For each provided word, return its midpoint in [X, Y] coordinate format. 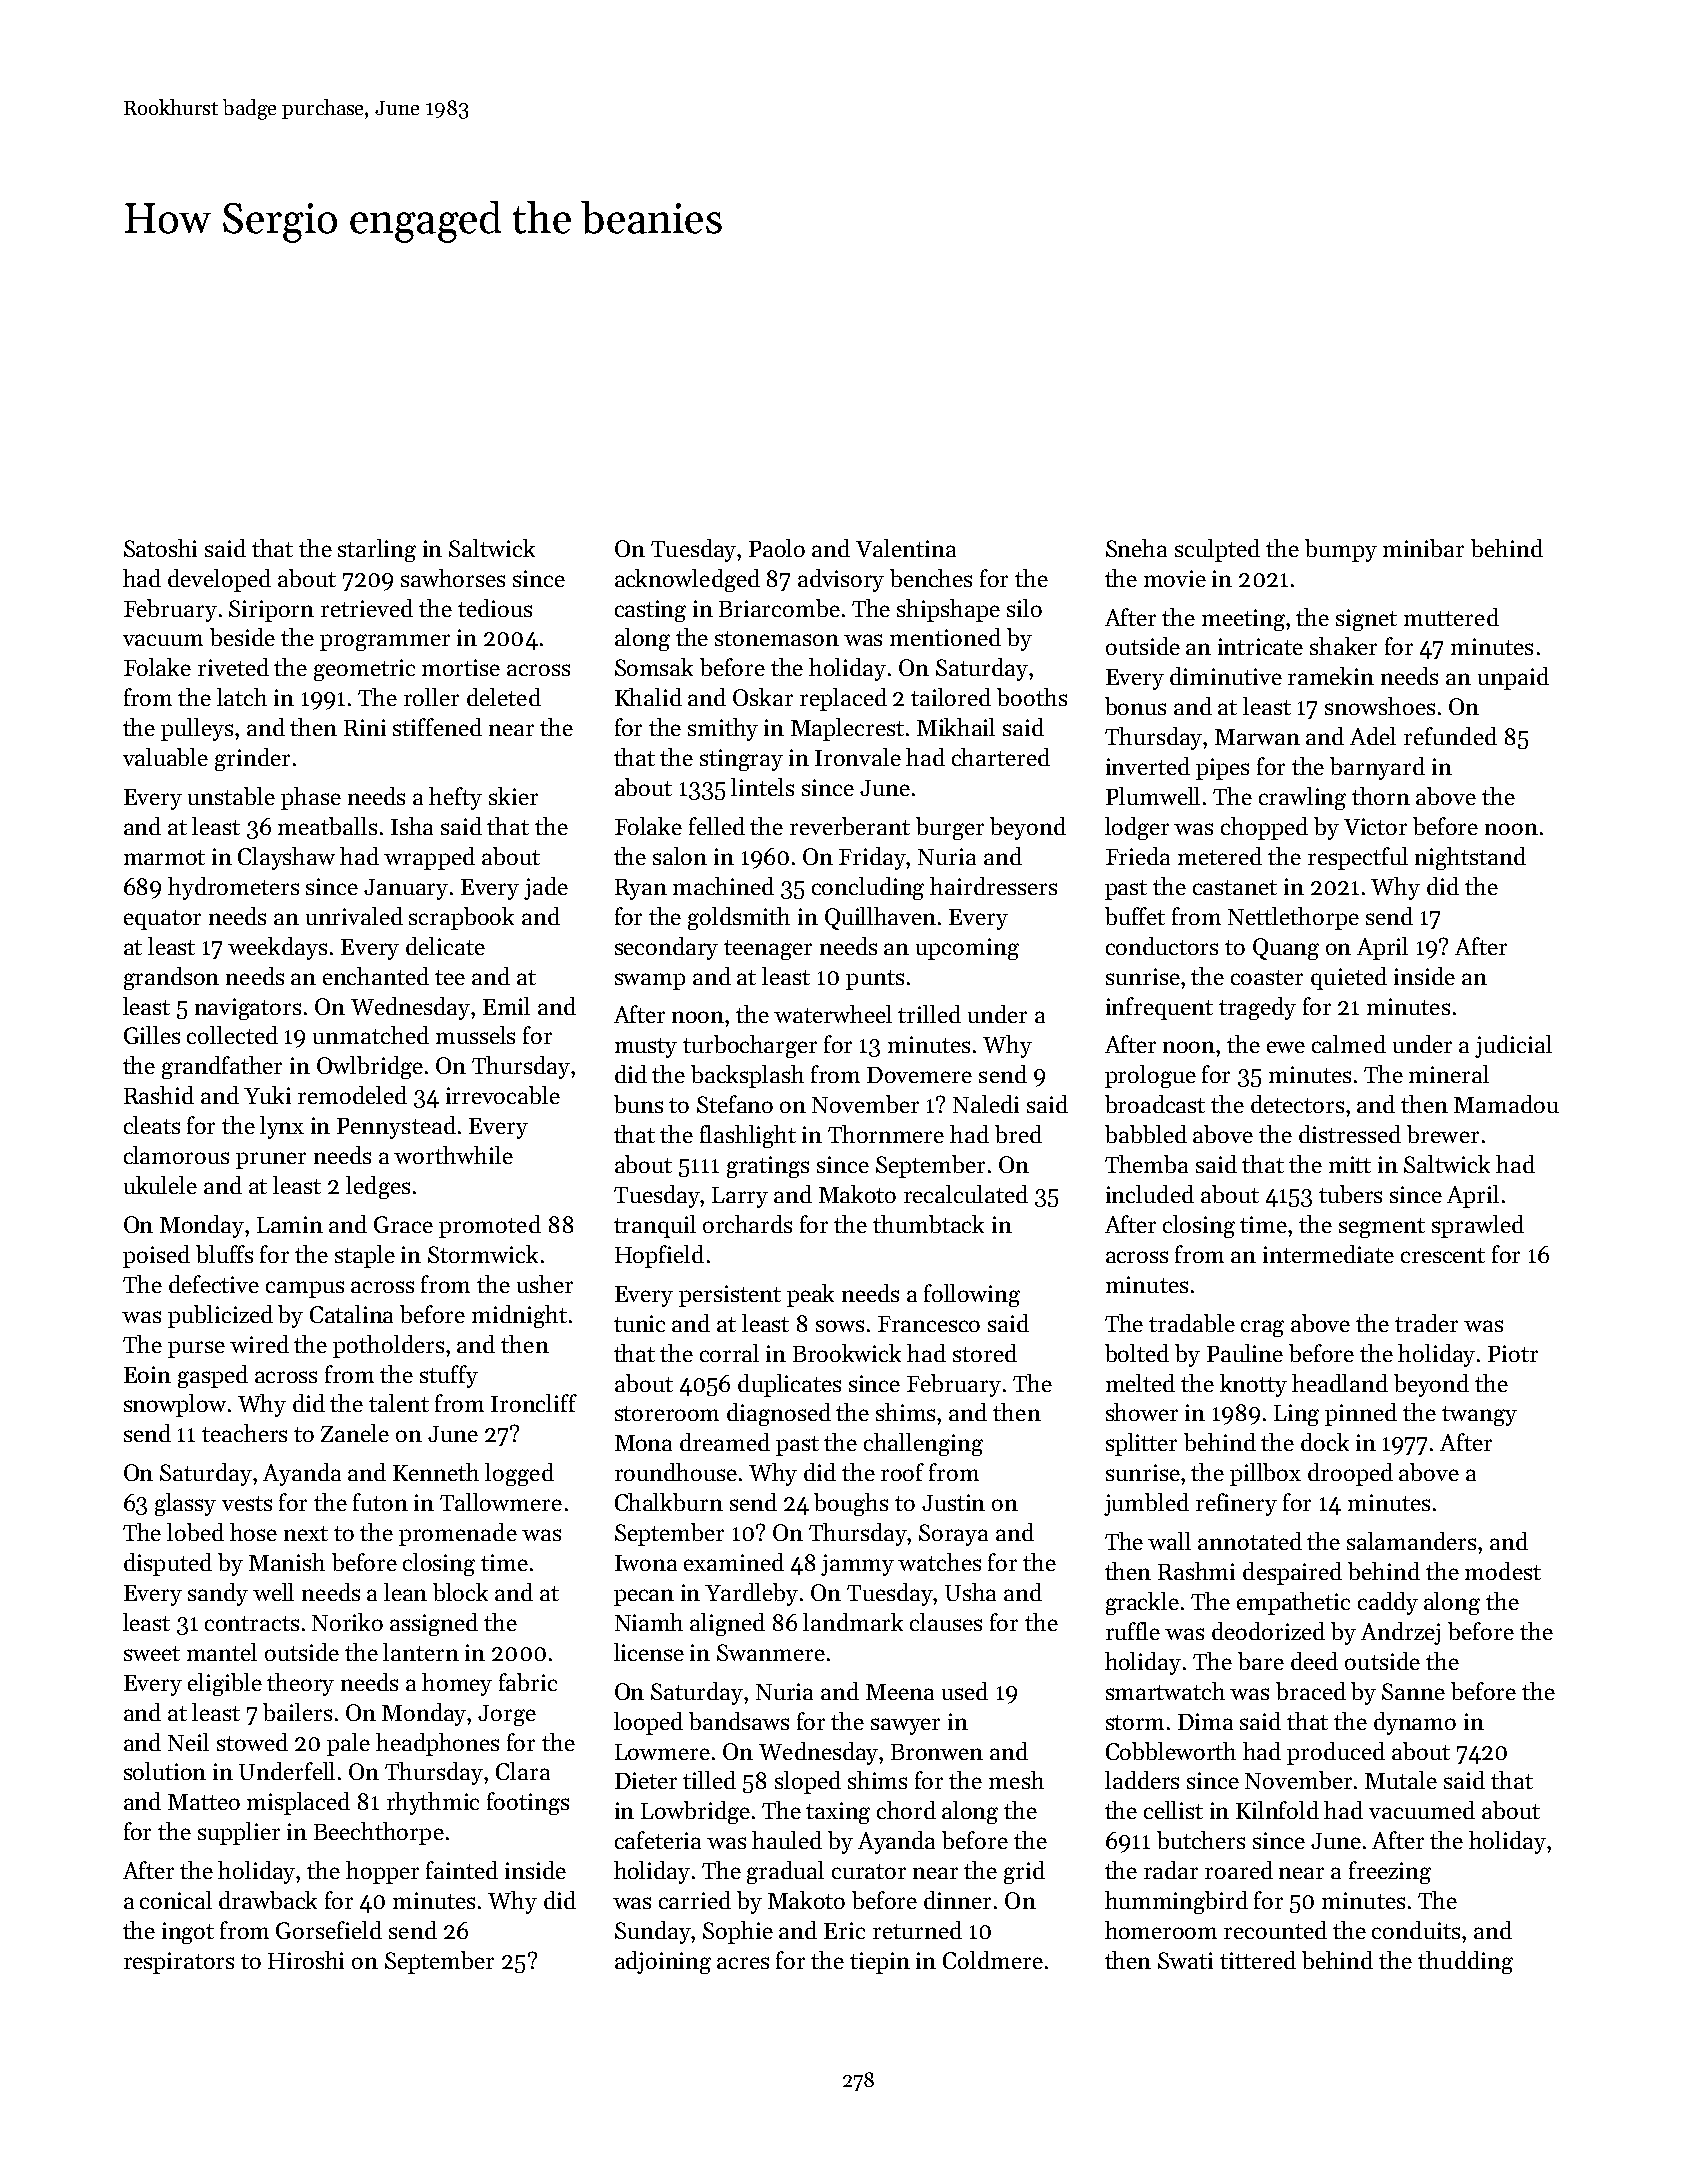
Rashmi [1196, 1571]
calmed [1349, 1044]
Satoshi [160, 548]
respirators [179, 1963]
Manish [287, 1562]
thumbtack [928, 1224]
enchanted [376, 976]
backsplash [747, 1076]
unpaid [1513, 678]
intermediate [1328, 1254]
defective [214, 1284]
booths [1032, 697]
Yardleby [751, 1594]
